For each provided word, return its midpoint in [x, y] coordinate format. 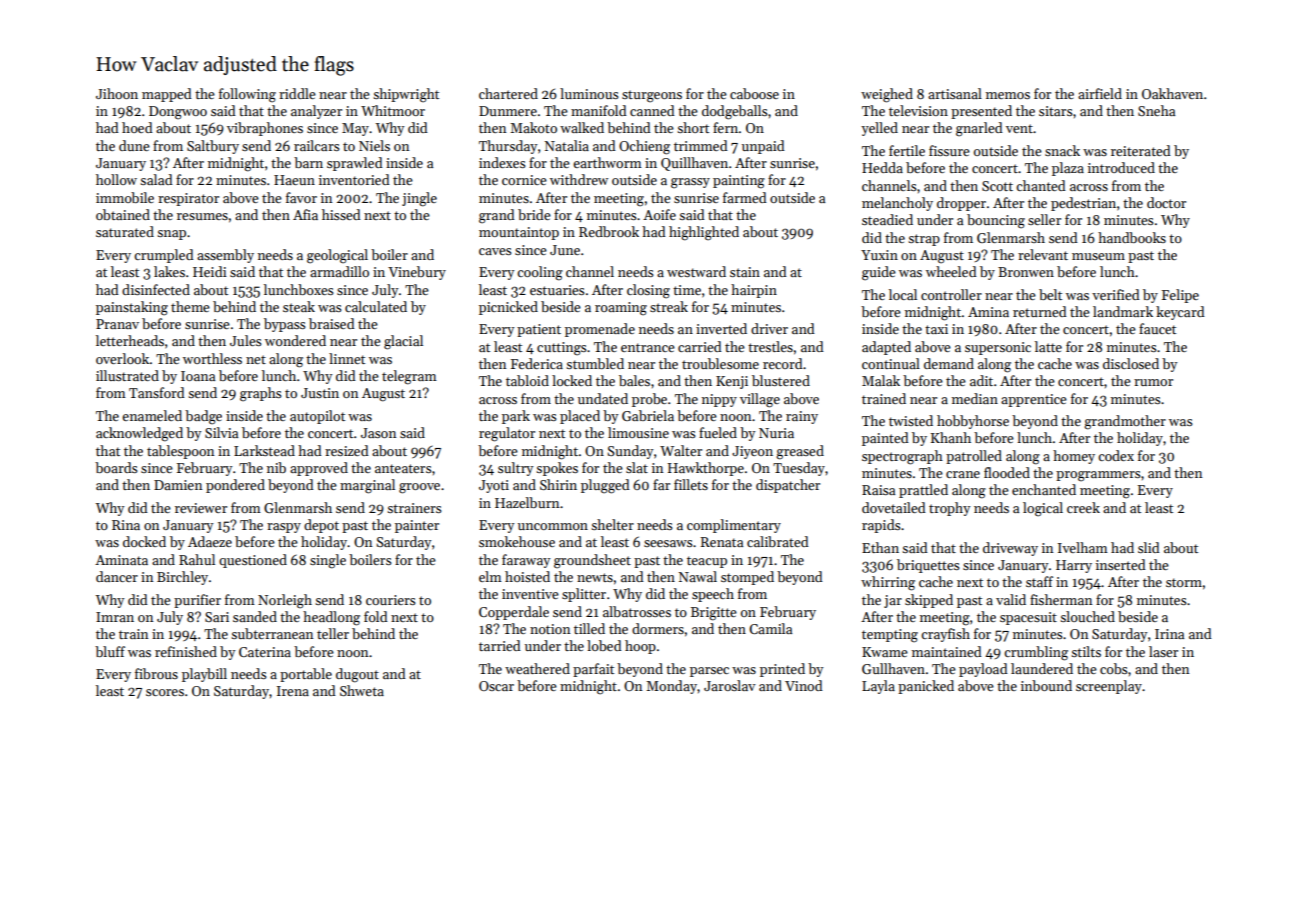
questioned [253, 561]
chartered [508, 93]
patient [539, 330]
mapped [167, 95]
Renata [722, 542]
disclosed [1131, 363]
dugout [357, 675]
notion [550, 629]
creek [1083, 507]
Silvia [221, 432]
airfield [1100, 93]
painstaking [132, 308]
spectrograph [902, 457]
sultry [515, 469]
